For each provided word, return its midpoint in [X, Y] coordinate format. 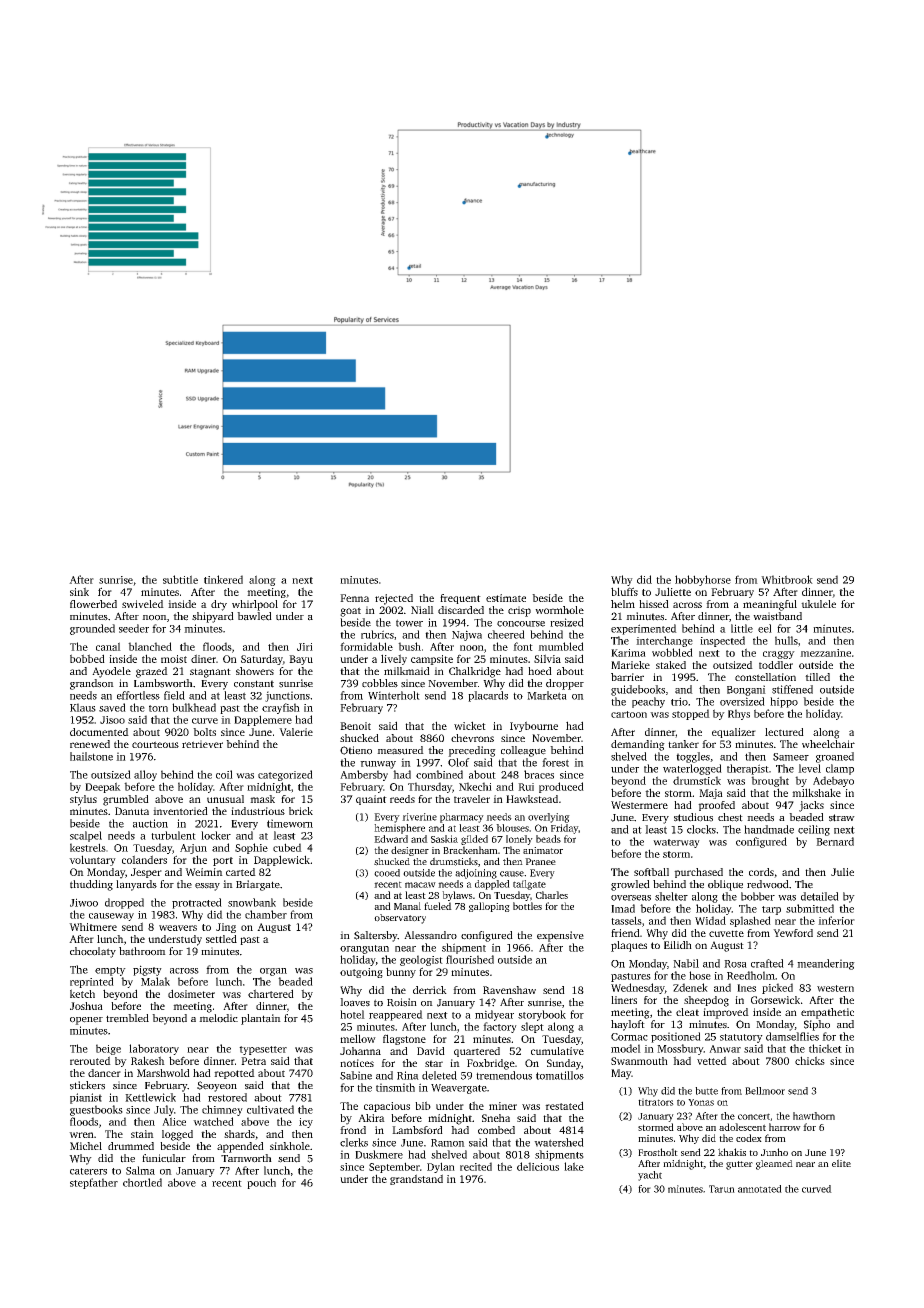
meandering [826, 964]
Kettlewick [150, 1097]
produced [561, 787]
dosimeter [191, 993]
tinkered [223, 579]
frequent [460, 599]
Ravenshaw [509, 990]
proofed [716, 806]
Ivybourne [534, 726]
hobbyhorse [703, 580]
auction [150, 823]
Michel [86, 1146]
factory [500, 1027]
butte [706, 1091]
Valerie [296, 732]
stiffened [792, 689]
